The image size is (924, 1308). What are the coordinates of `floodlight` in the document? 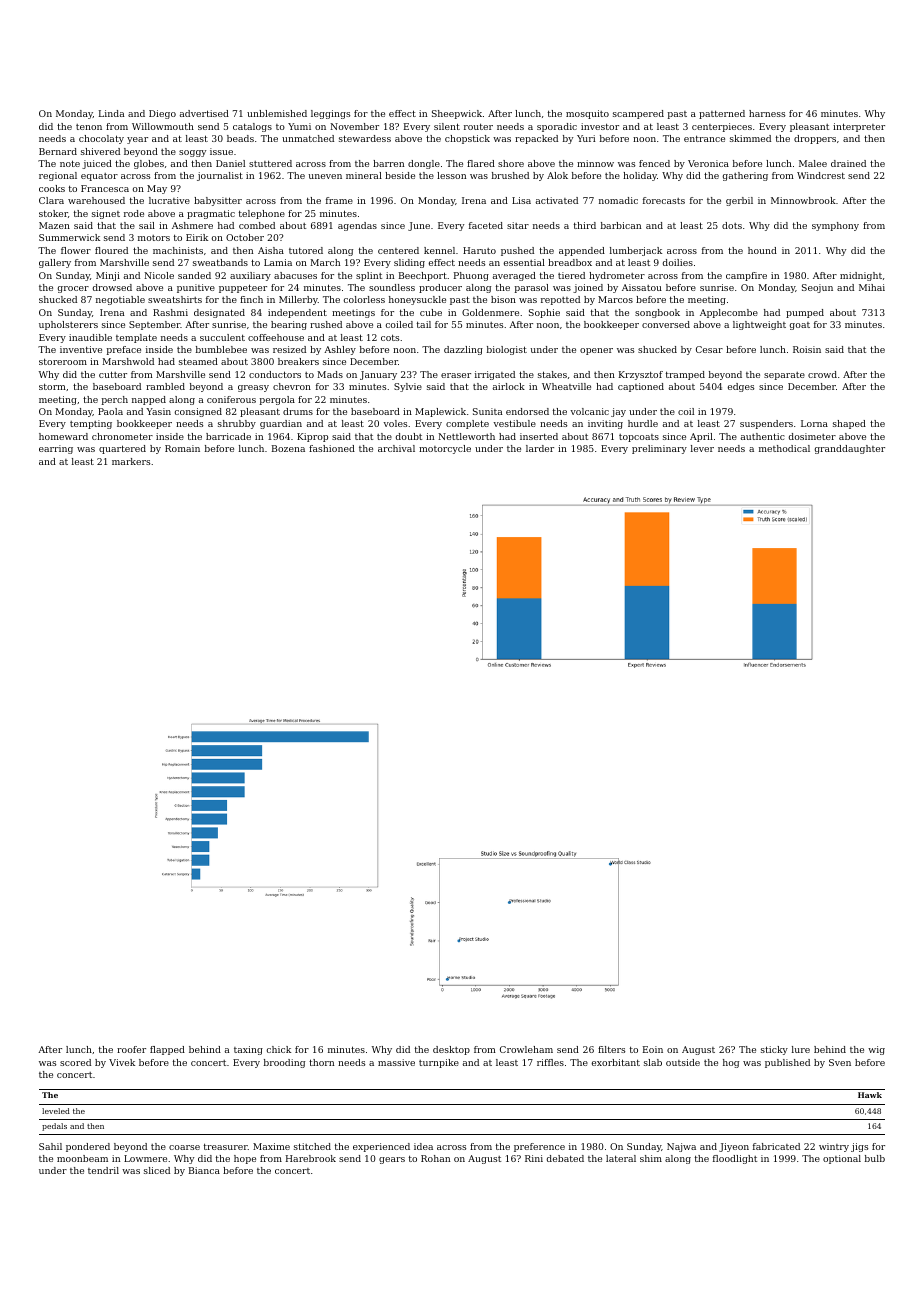 It's located at (735, 1159).
